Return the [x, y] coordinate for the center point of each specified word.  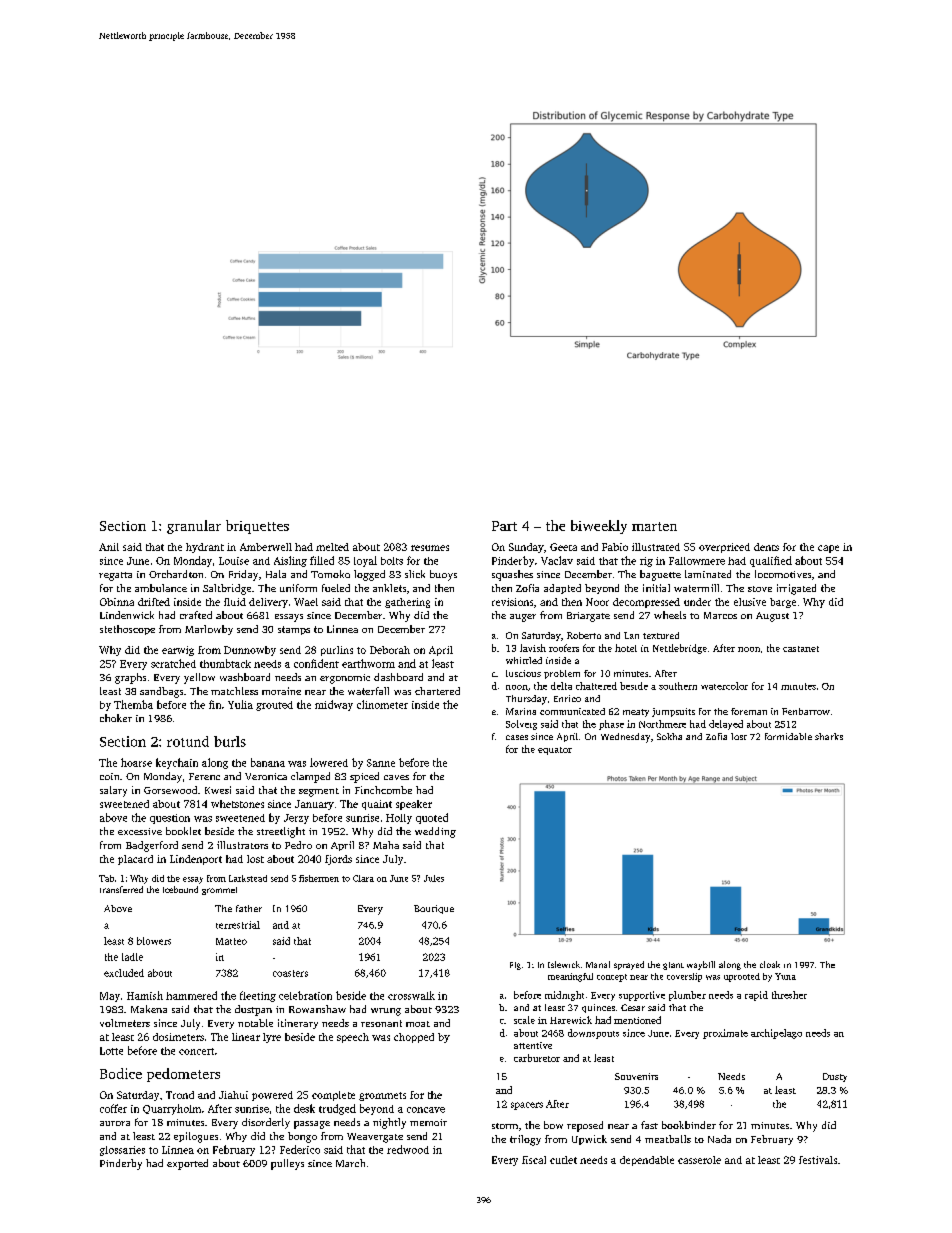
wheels [670, 615]
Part [504, 526]
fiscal [534, 1160]
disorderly [266, 1123]
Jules [434, 878]
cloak [770, 964]
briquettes [257, 527]
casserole [699, 1160]
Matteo [231, 941]
